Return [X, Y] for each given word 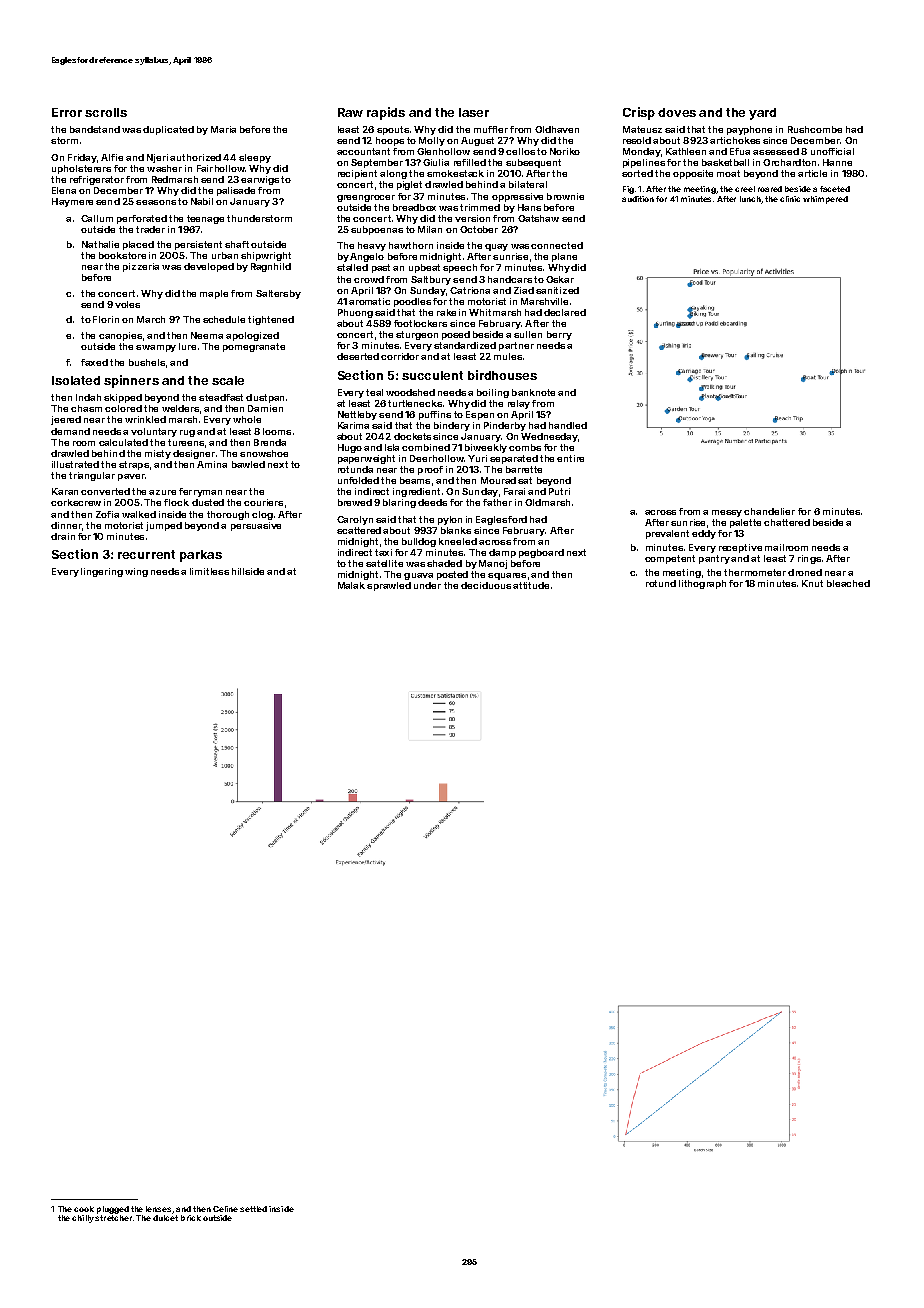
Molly [432, 141]
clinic [790, 199]
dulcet [165, 1218]
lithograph [702, 584]
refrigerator [97, 180]
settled [253, 1209]
